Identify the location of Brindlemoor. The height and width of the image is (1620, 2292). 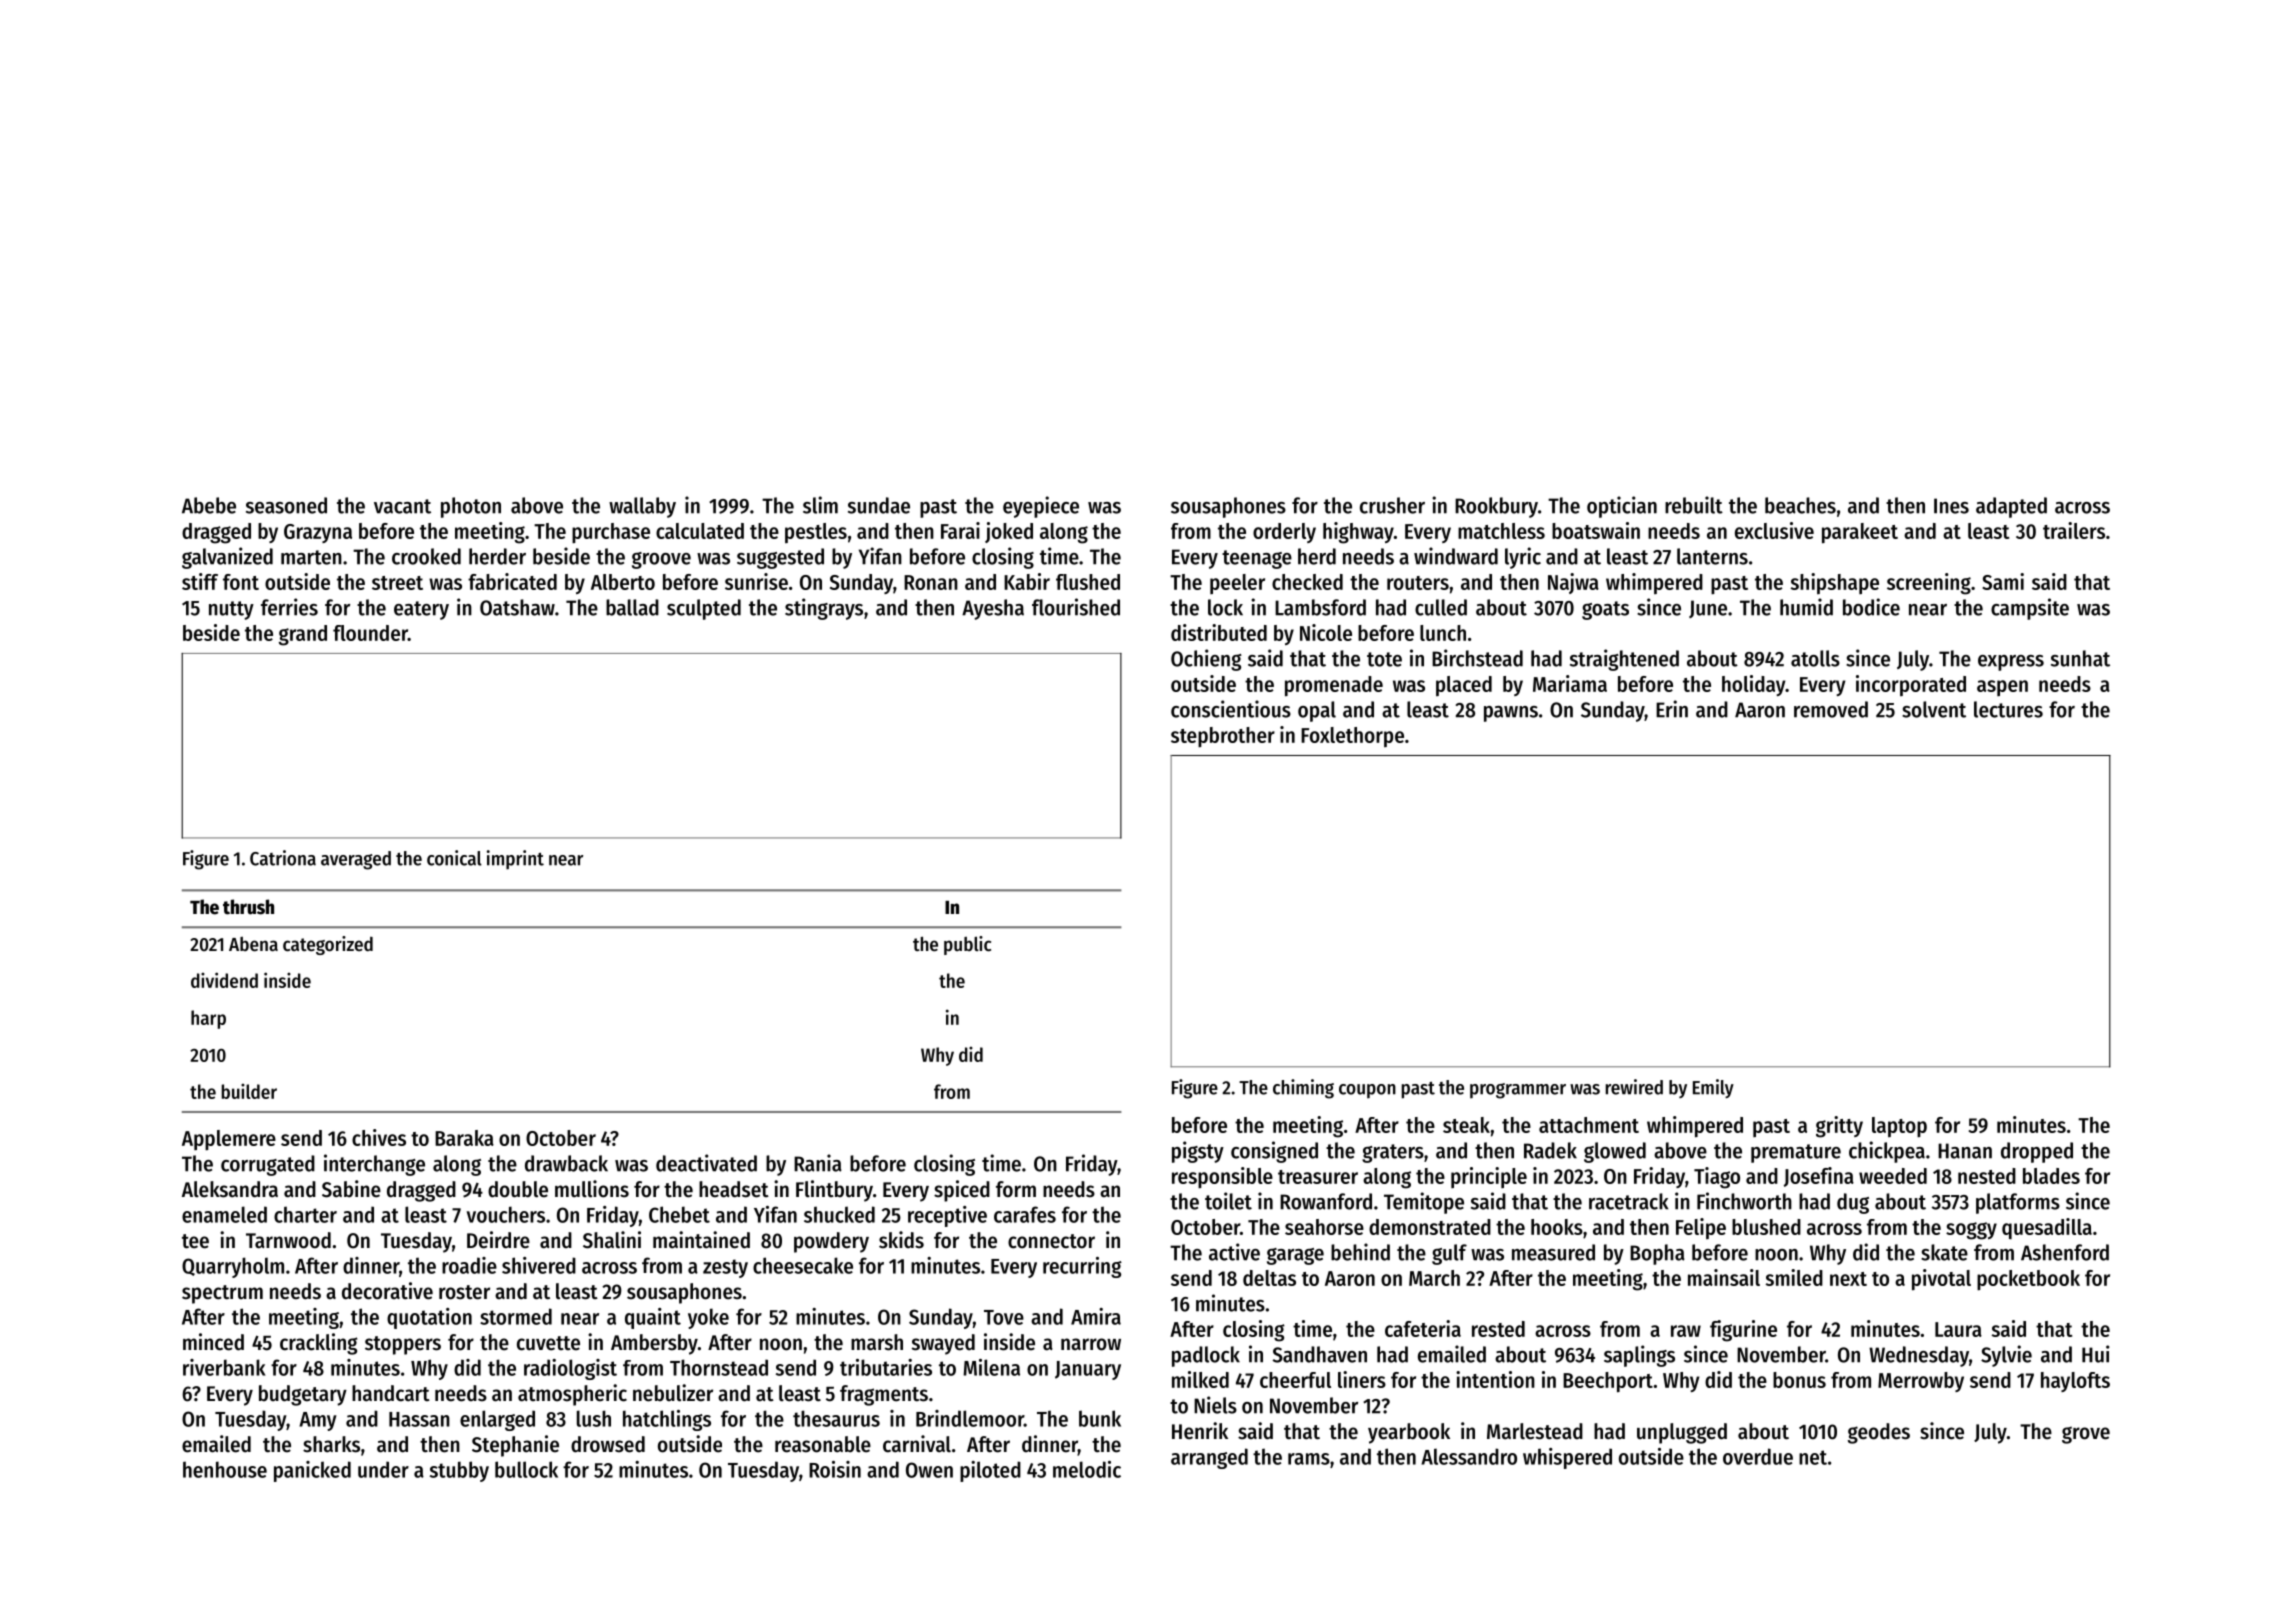
(970, 1418).
